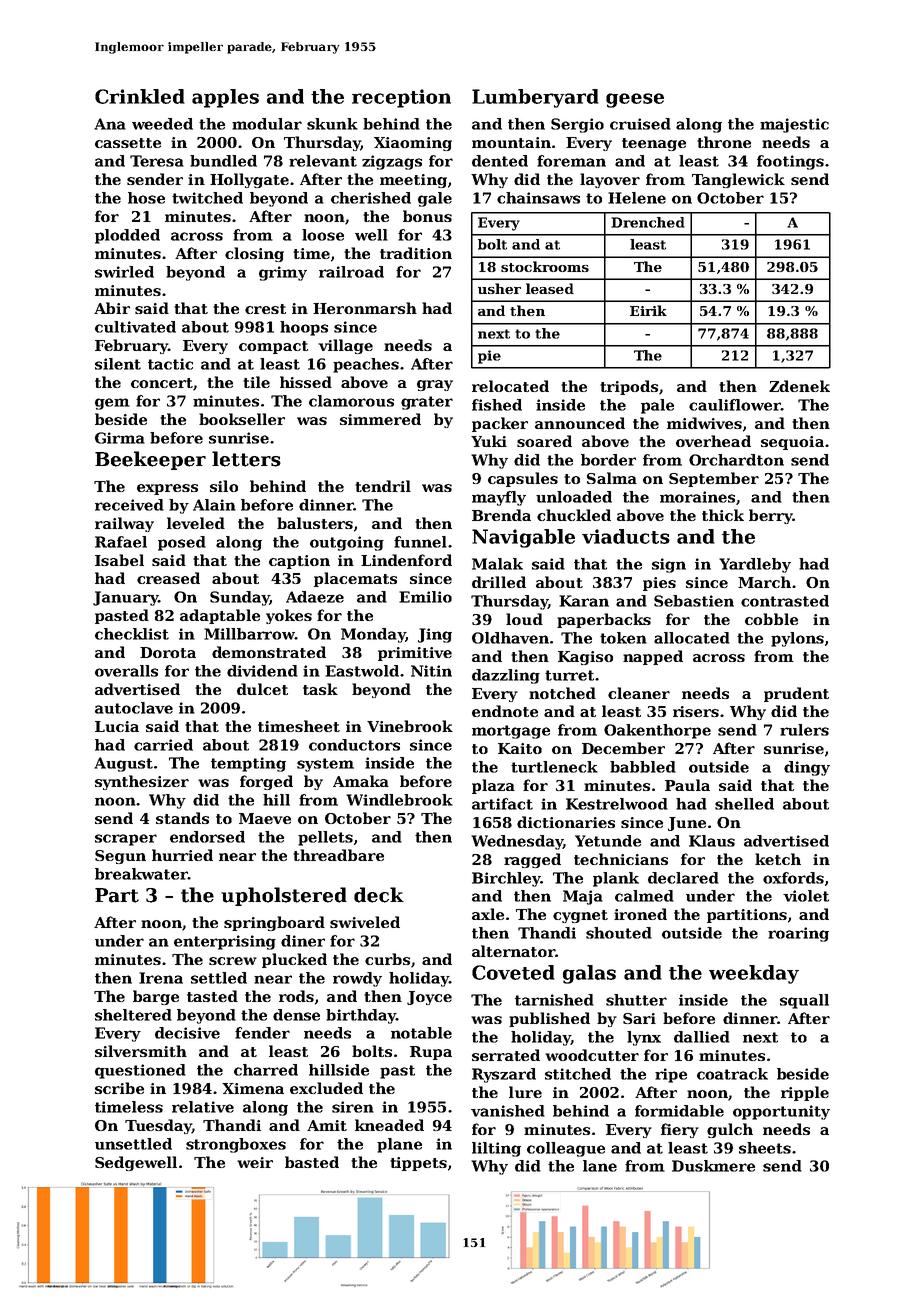 The width and height of the image is (924, 1308). What do you see at coordinates (804, 1001) in the image?
I see `squall` at bounding box center [804, 1001].
